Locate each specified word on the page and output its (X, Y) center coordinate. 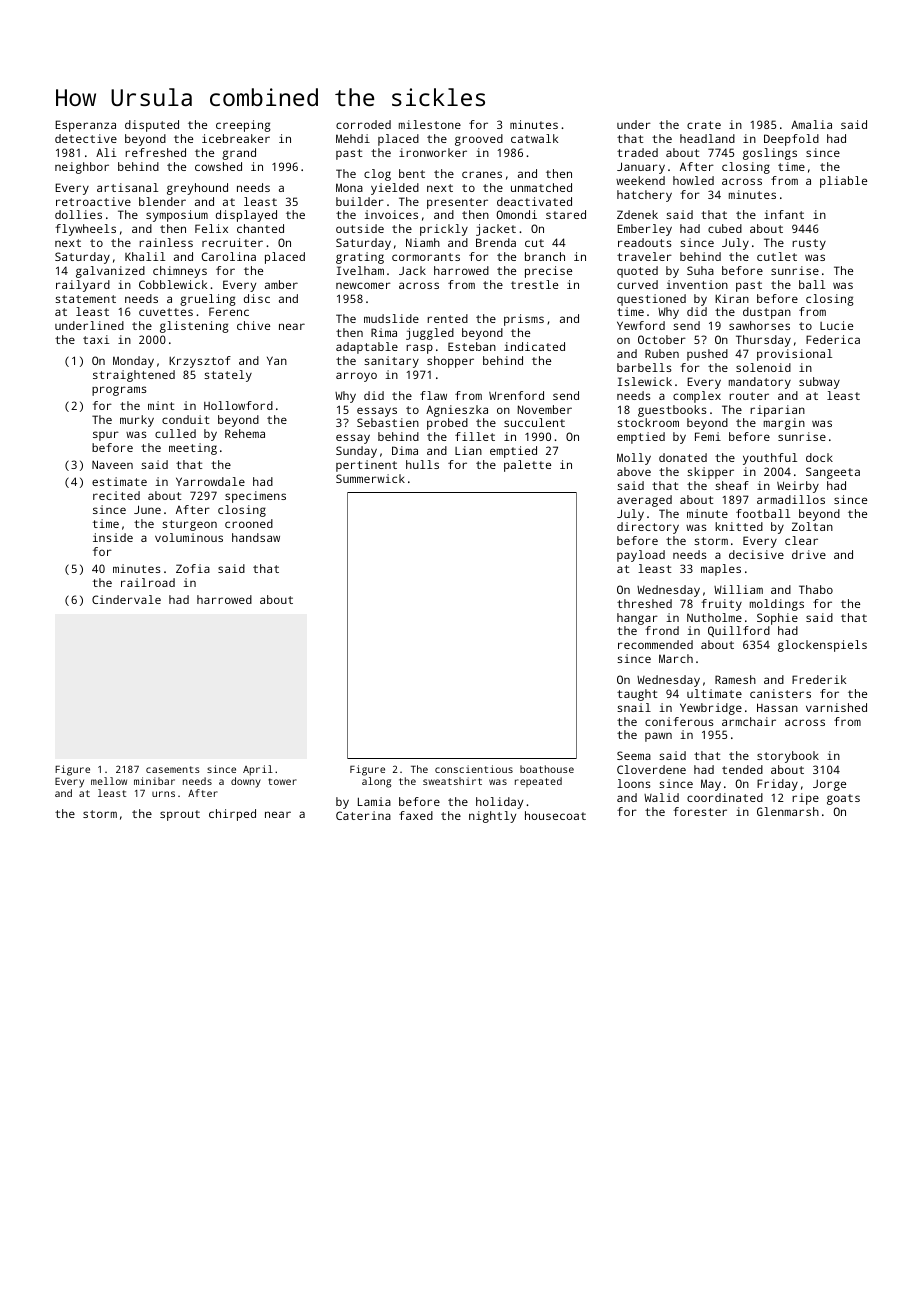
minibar (154, 781)
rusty (809, 244)
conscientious (474, 769)
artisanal (127, 187)
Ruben (662, 353)
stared (566, 214)
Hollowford (238, 405)
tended (742, 769)
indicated (534, 346)
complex (697, 397)
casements (173, 769)
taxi (96, 339)
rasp (419, 349)
